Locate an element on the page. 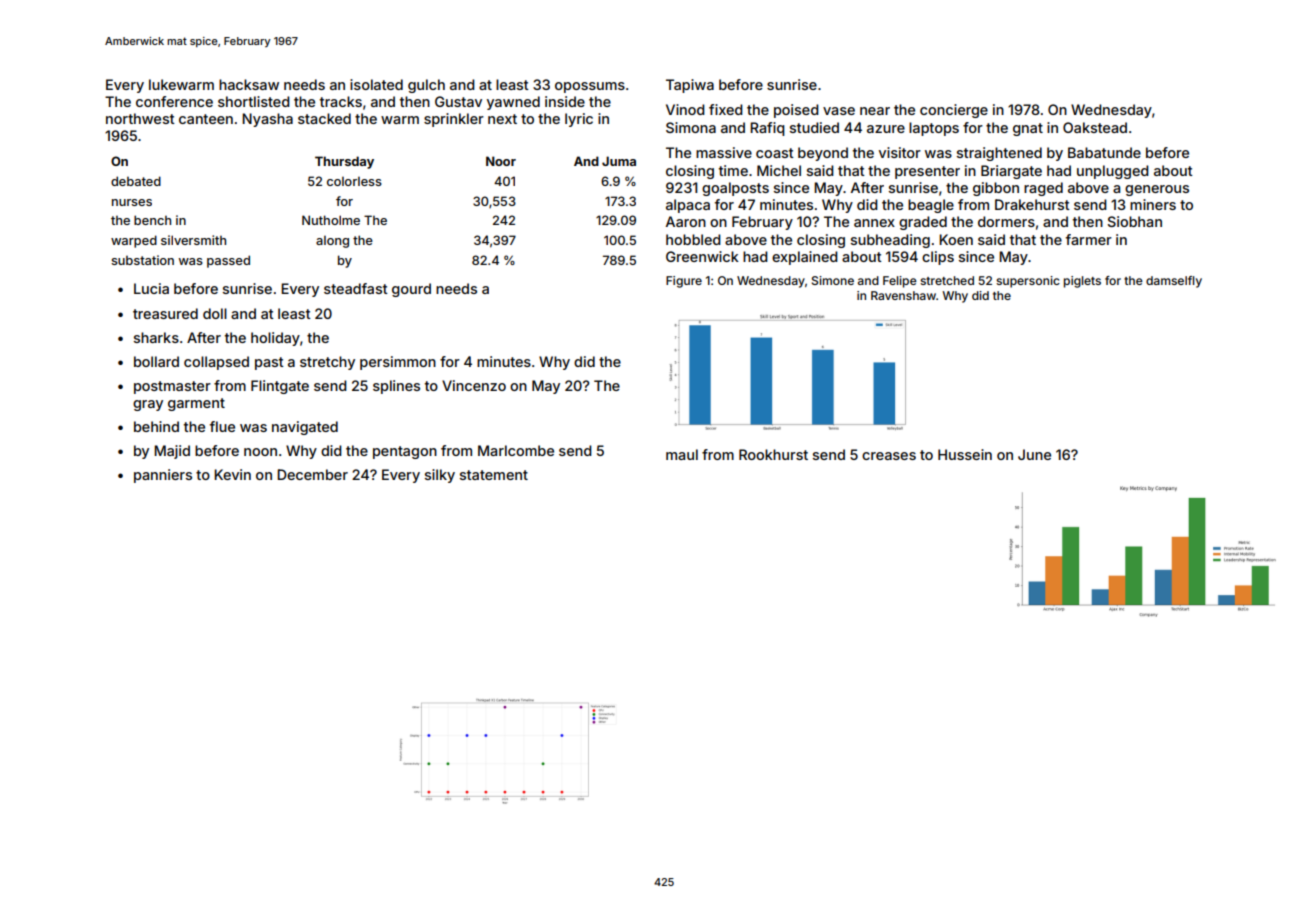  persimmon is located at coordinates (398, 363).
